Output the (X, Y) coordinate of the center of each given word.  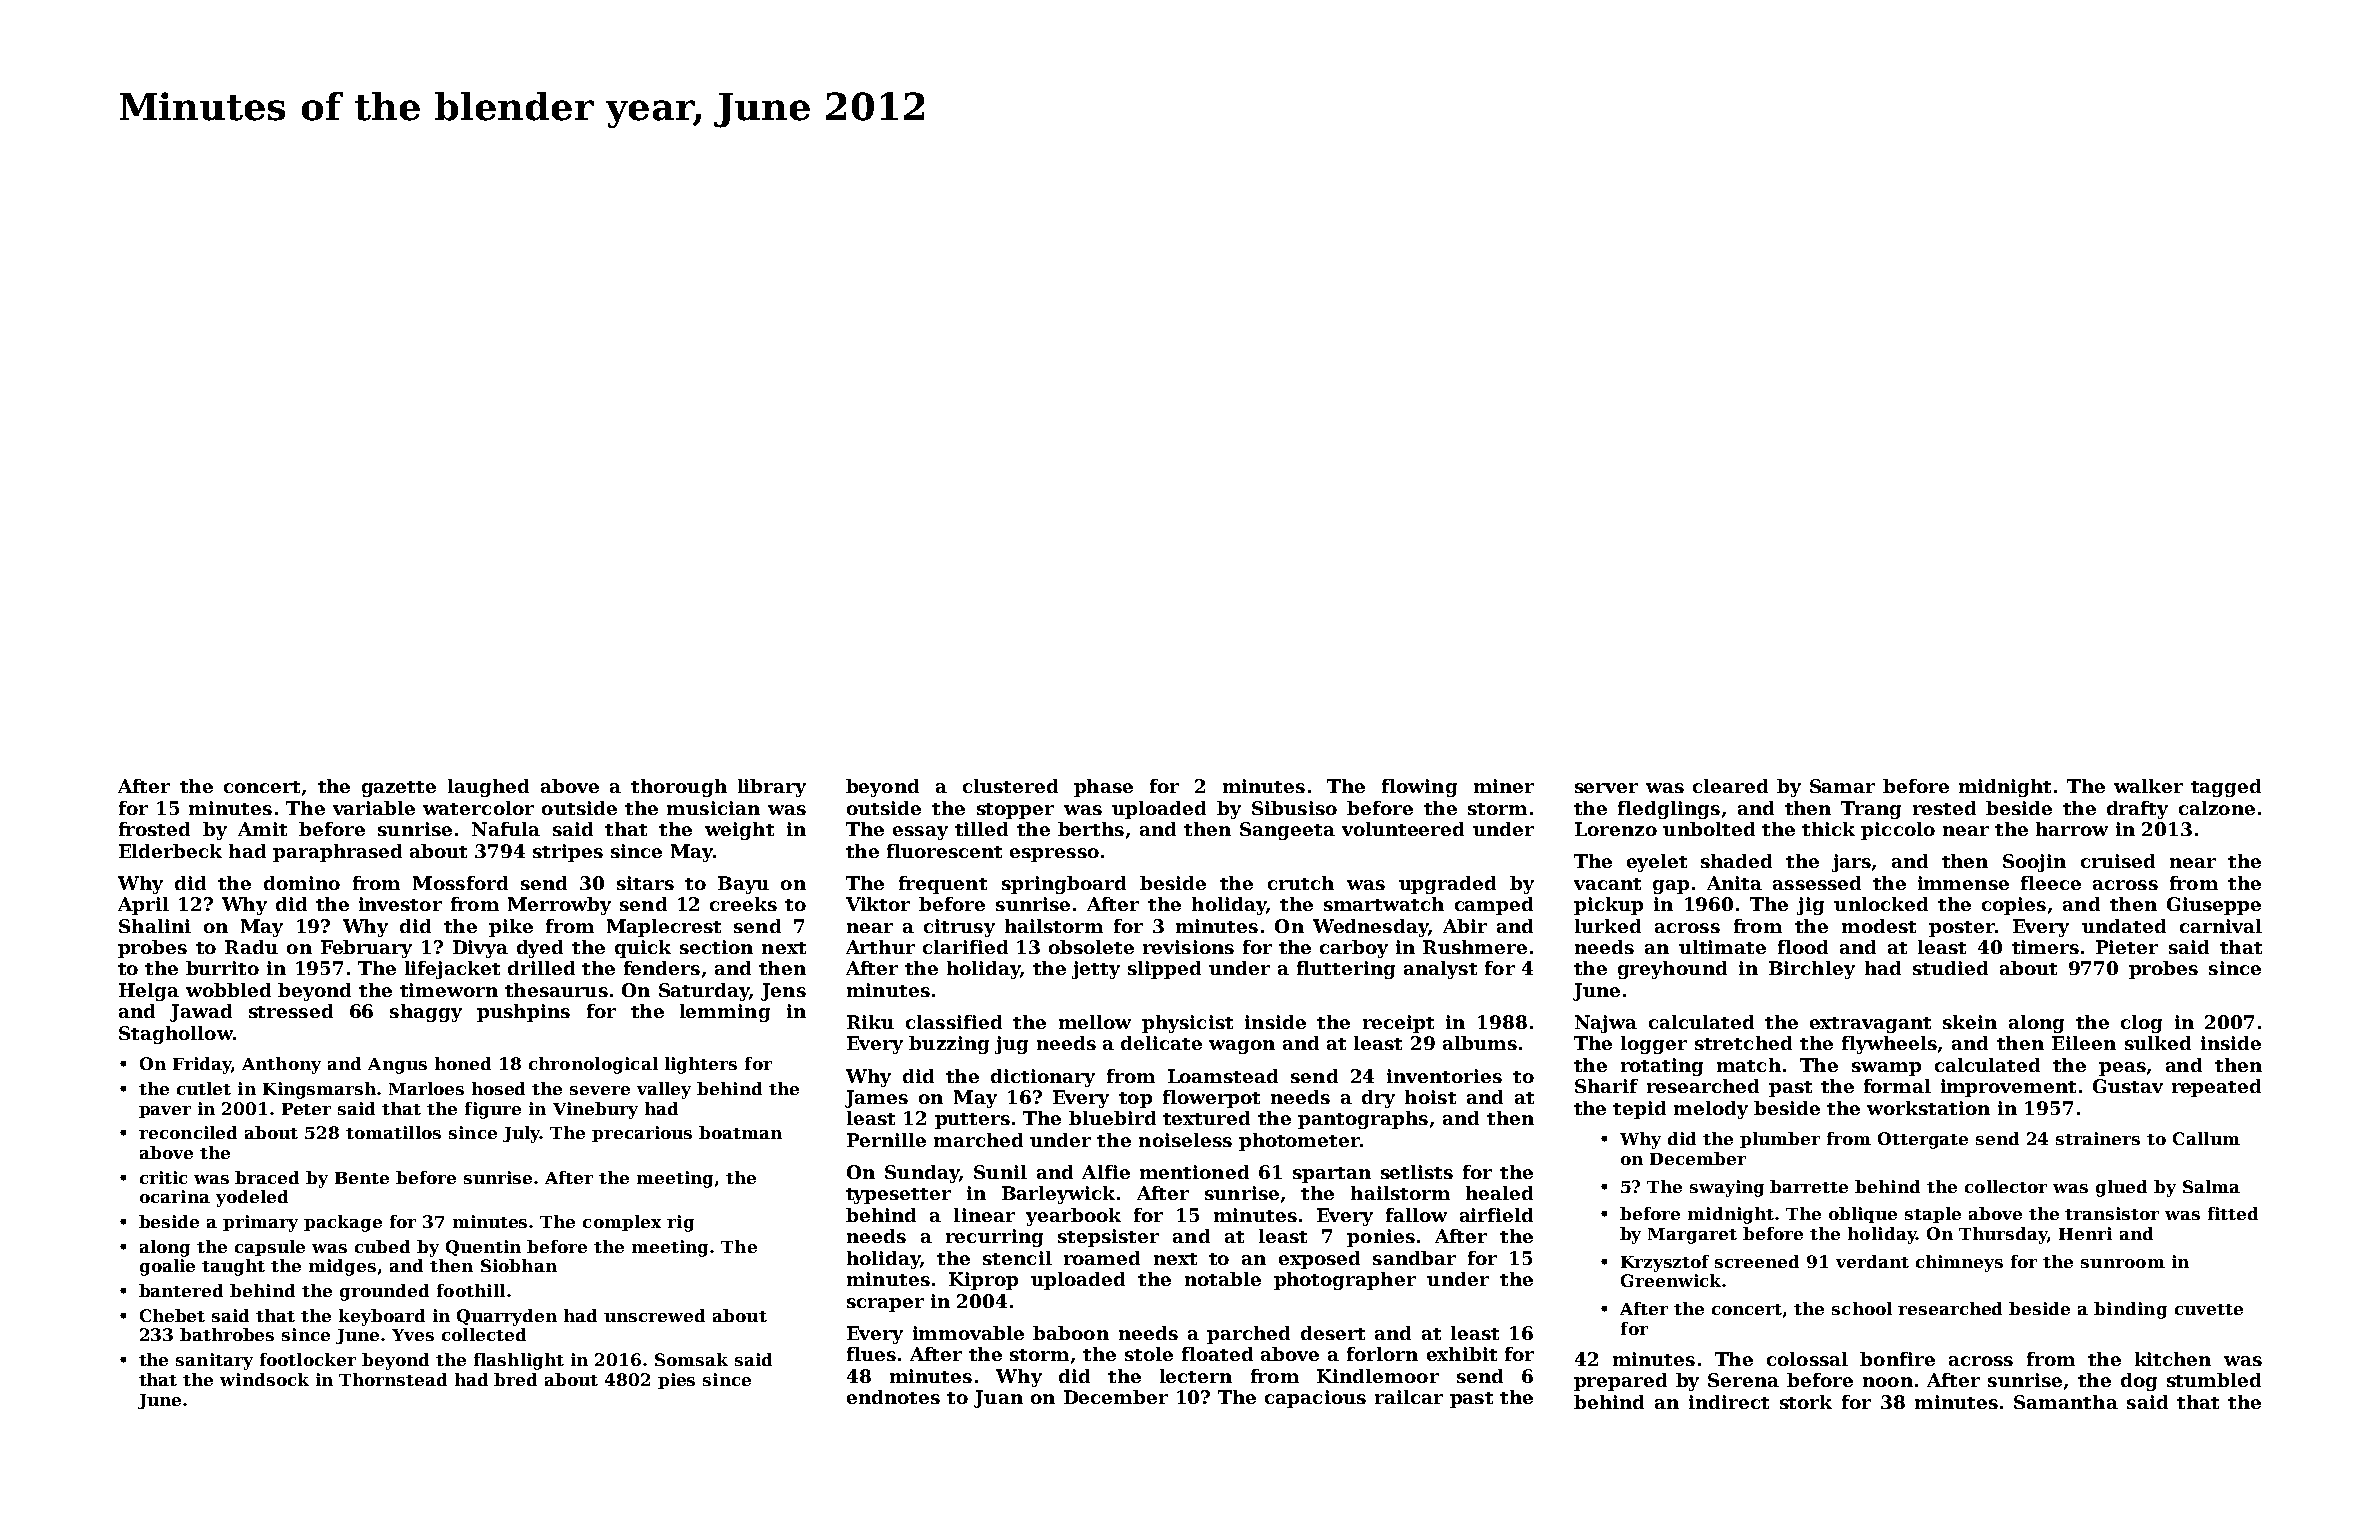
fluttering (1346, 970)
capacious (1315, 1399)
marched (978, 1140)
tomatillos (393, 1132)
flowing (1419, 788)
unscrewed (654, 1315)
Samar (1842, 786)
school (1862, 1308)
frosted (154, 829)
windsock (264, 1379)
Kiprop (983, 1281)
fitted (2233, 1213)
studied (1950, 968)
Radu (251, 947)
